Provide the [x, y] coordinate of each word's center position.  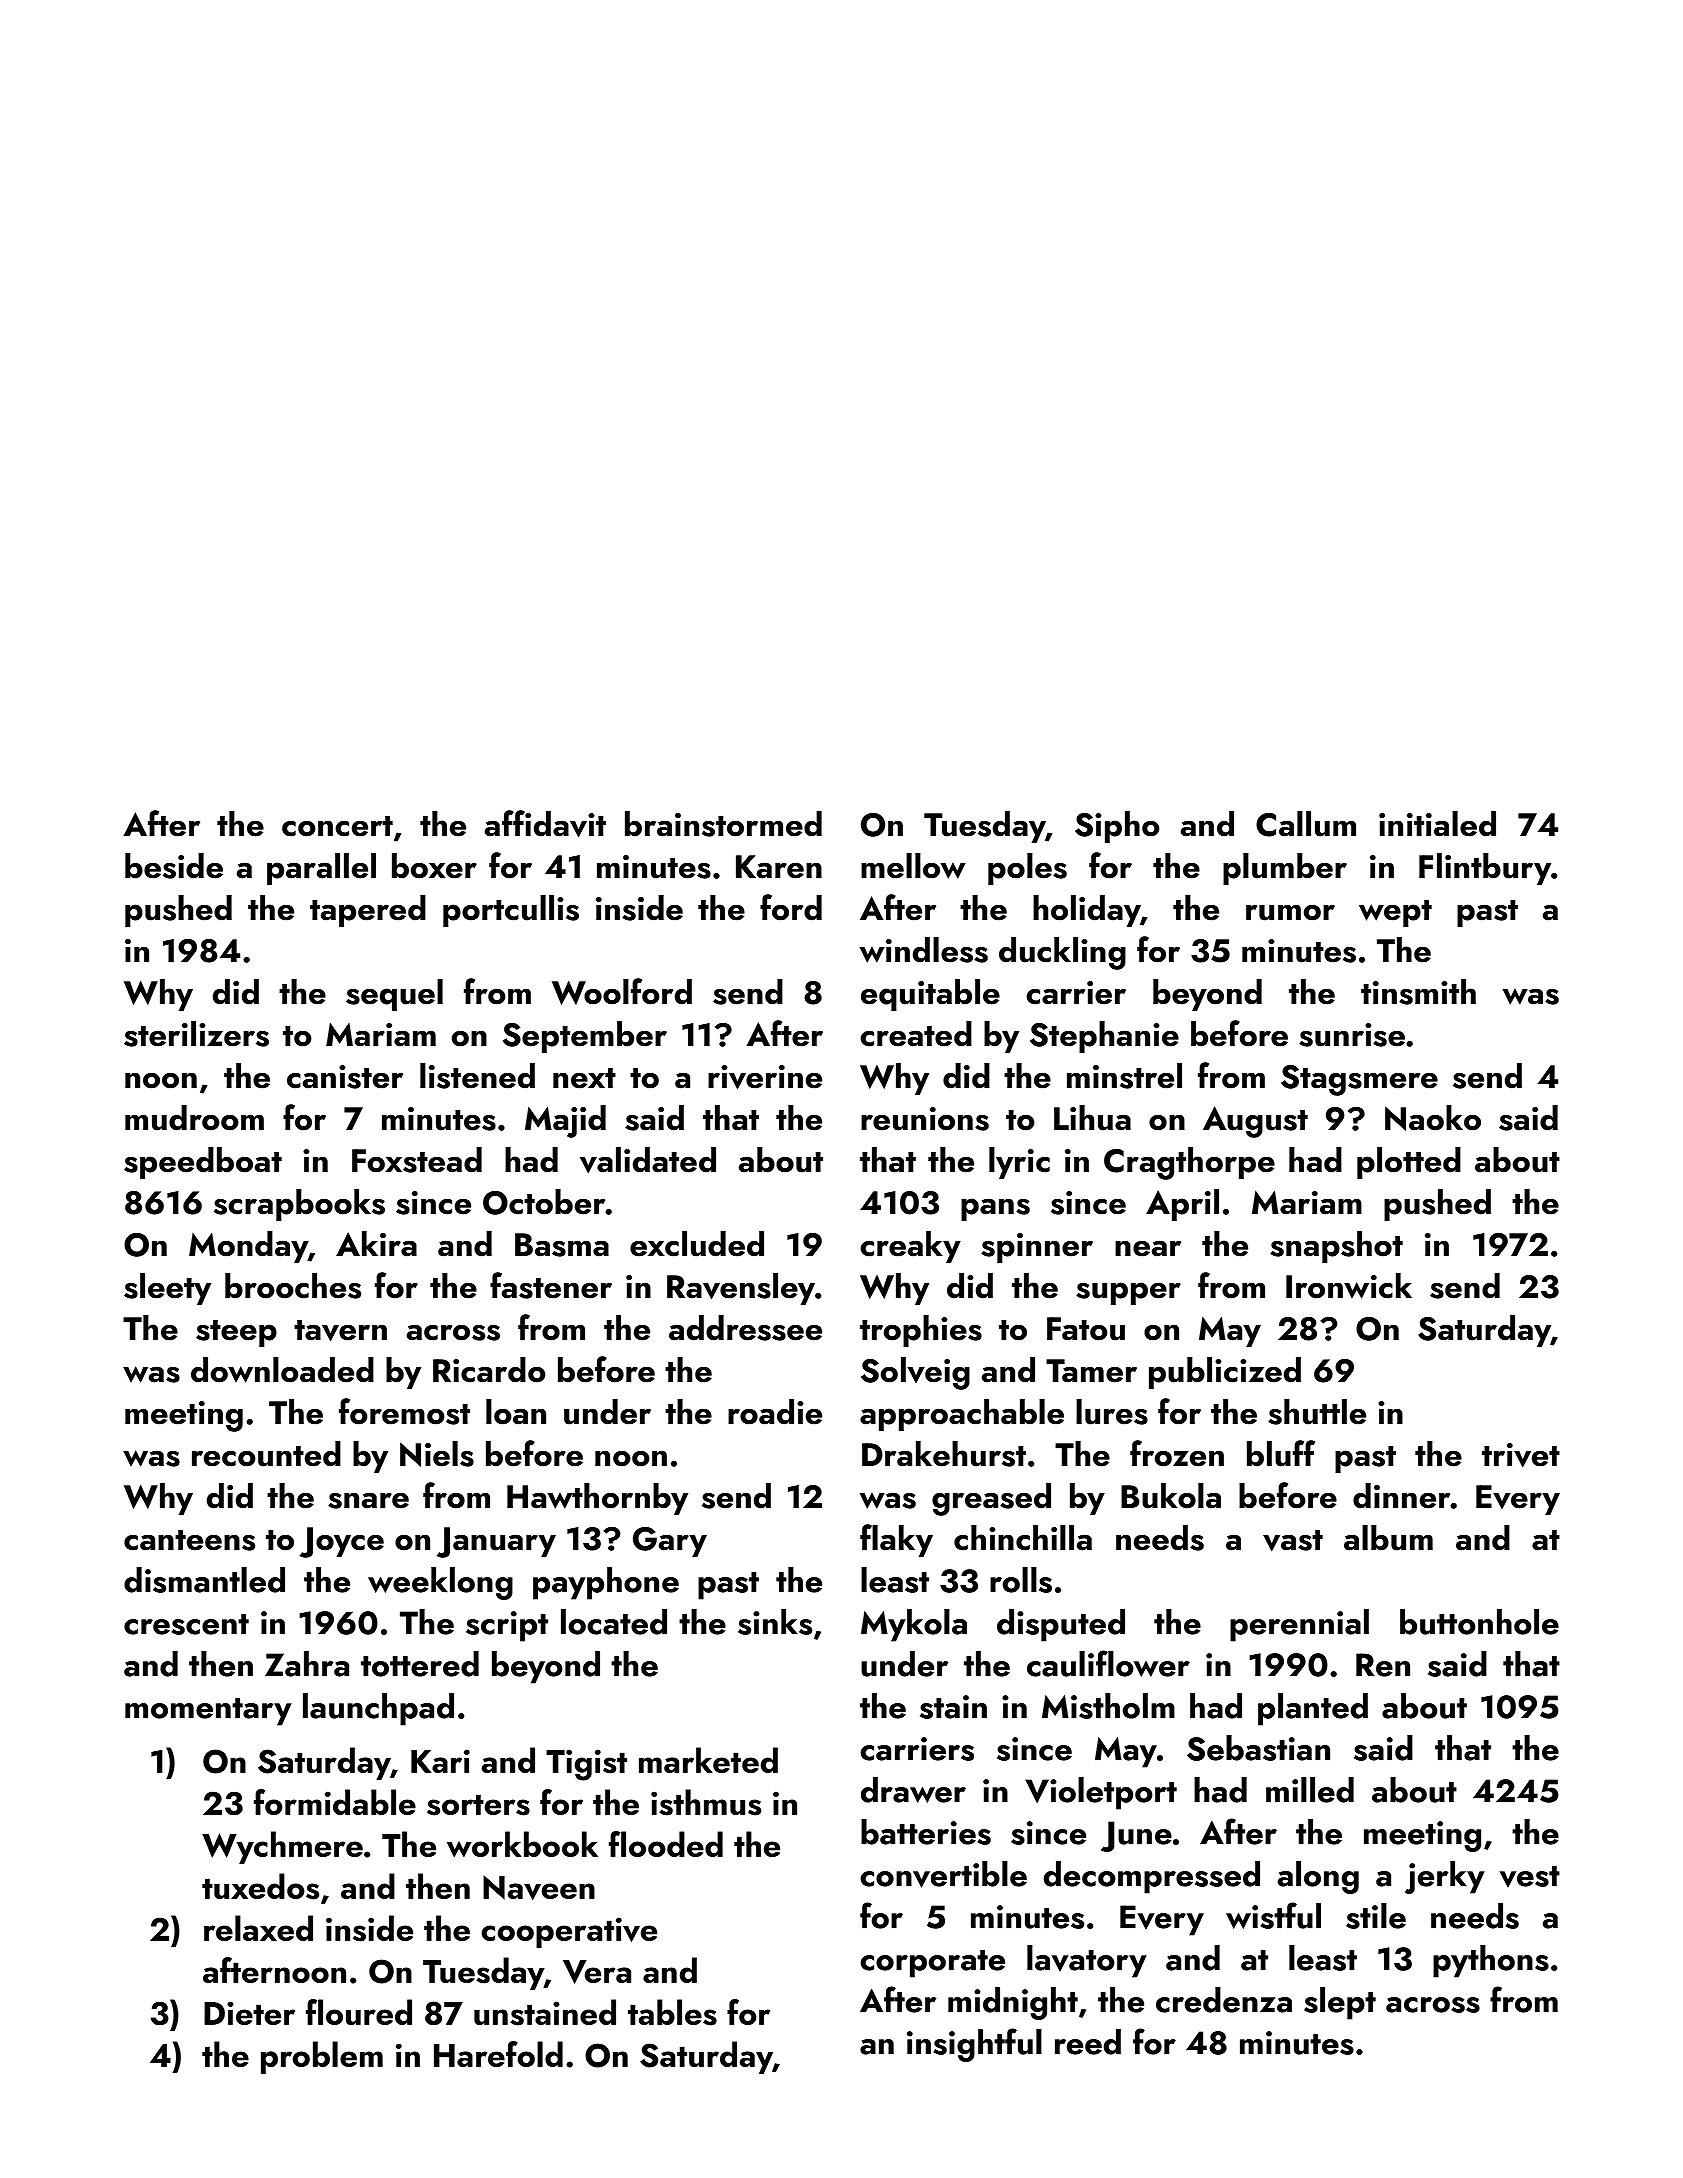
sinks [775, 1622]
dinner [1401, 1496]
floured [359, 2012]
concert [337, 826]
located [614, 1622]
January [496, 1542]
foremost [404, 1411]
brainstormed [723, 824]
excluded [697, 1244]
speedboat [203, 1163]
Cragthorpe [1189, 1163]
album [1388, 1538]
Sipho [1117, 827]
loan [516, 1412]
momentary [208, 1712]
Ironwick [1349, 1286]
